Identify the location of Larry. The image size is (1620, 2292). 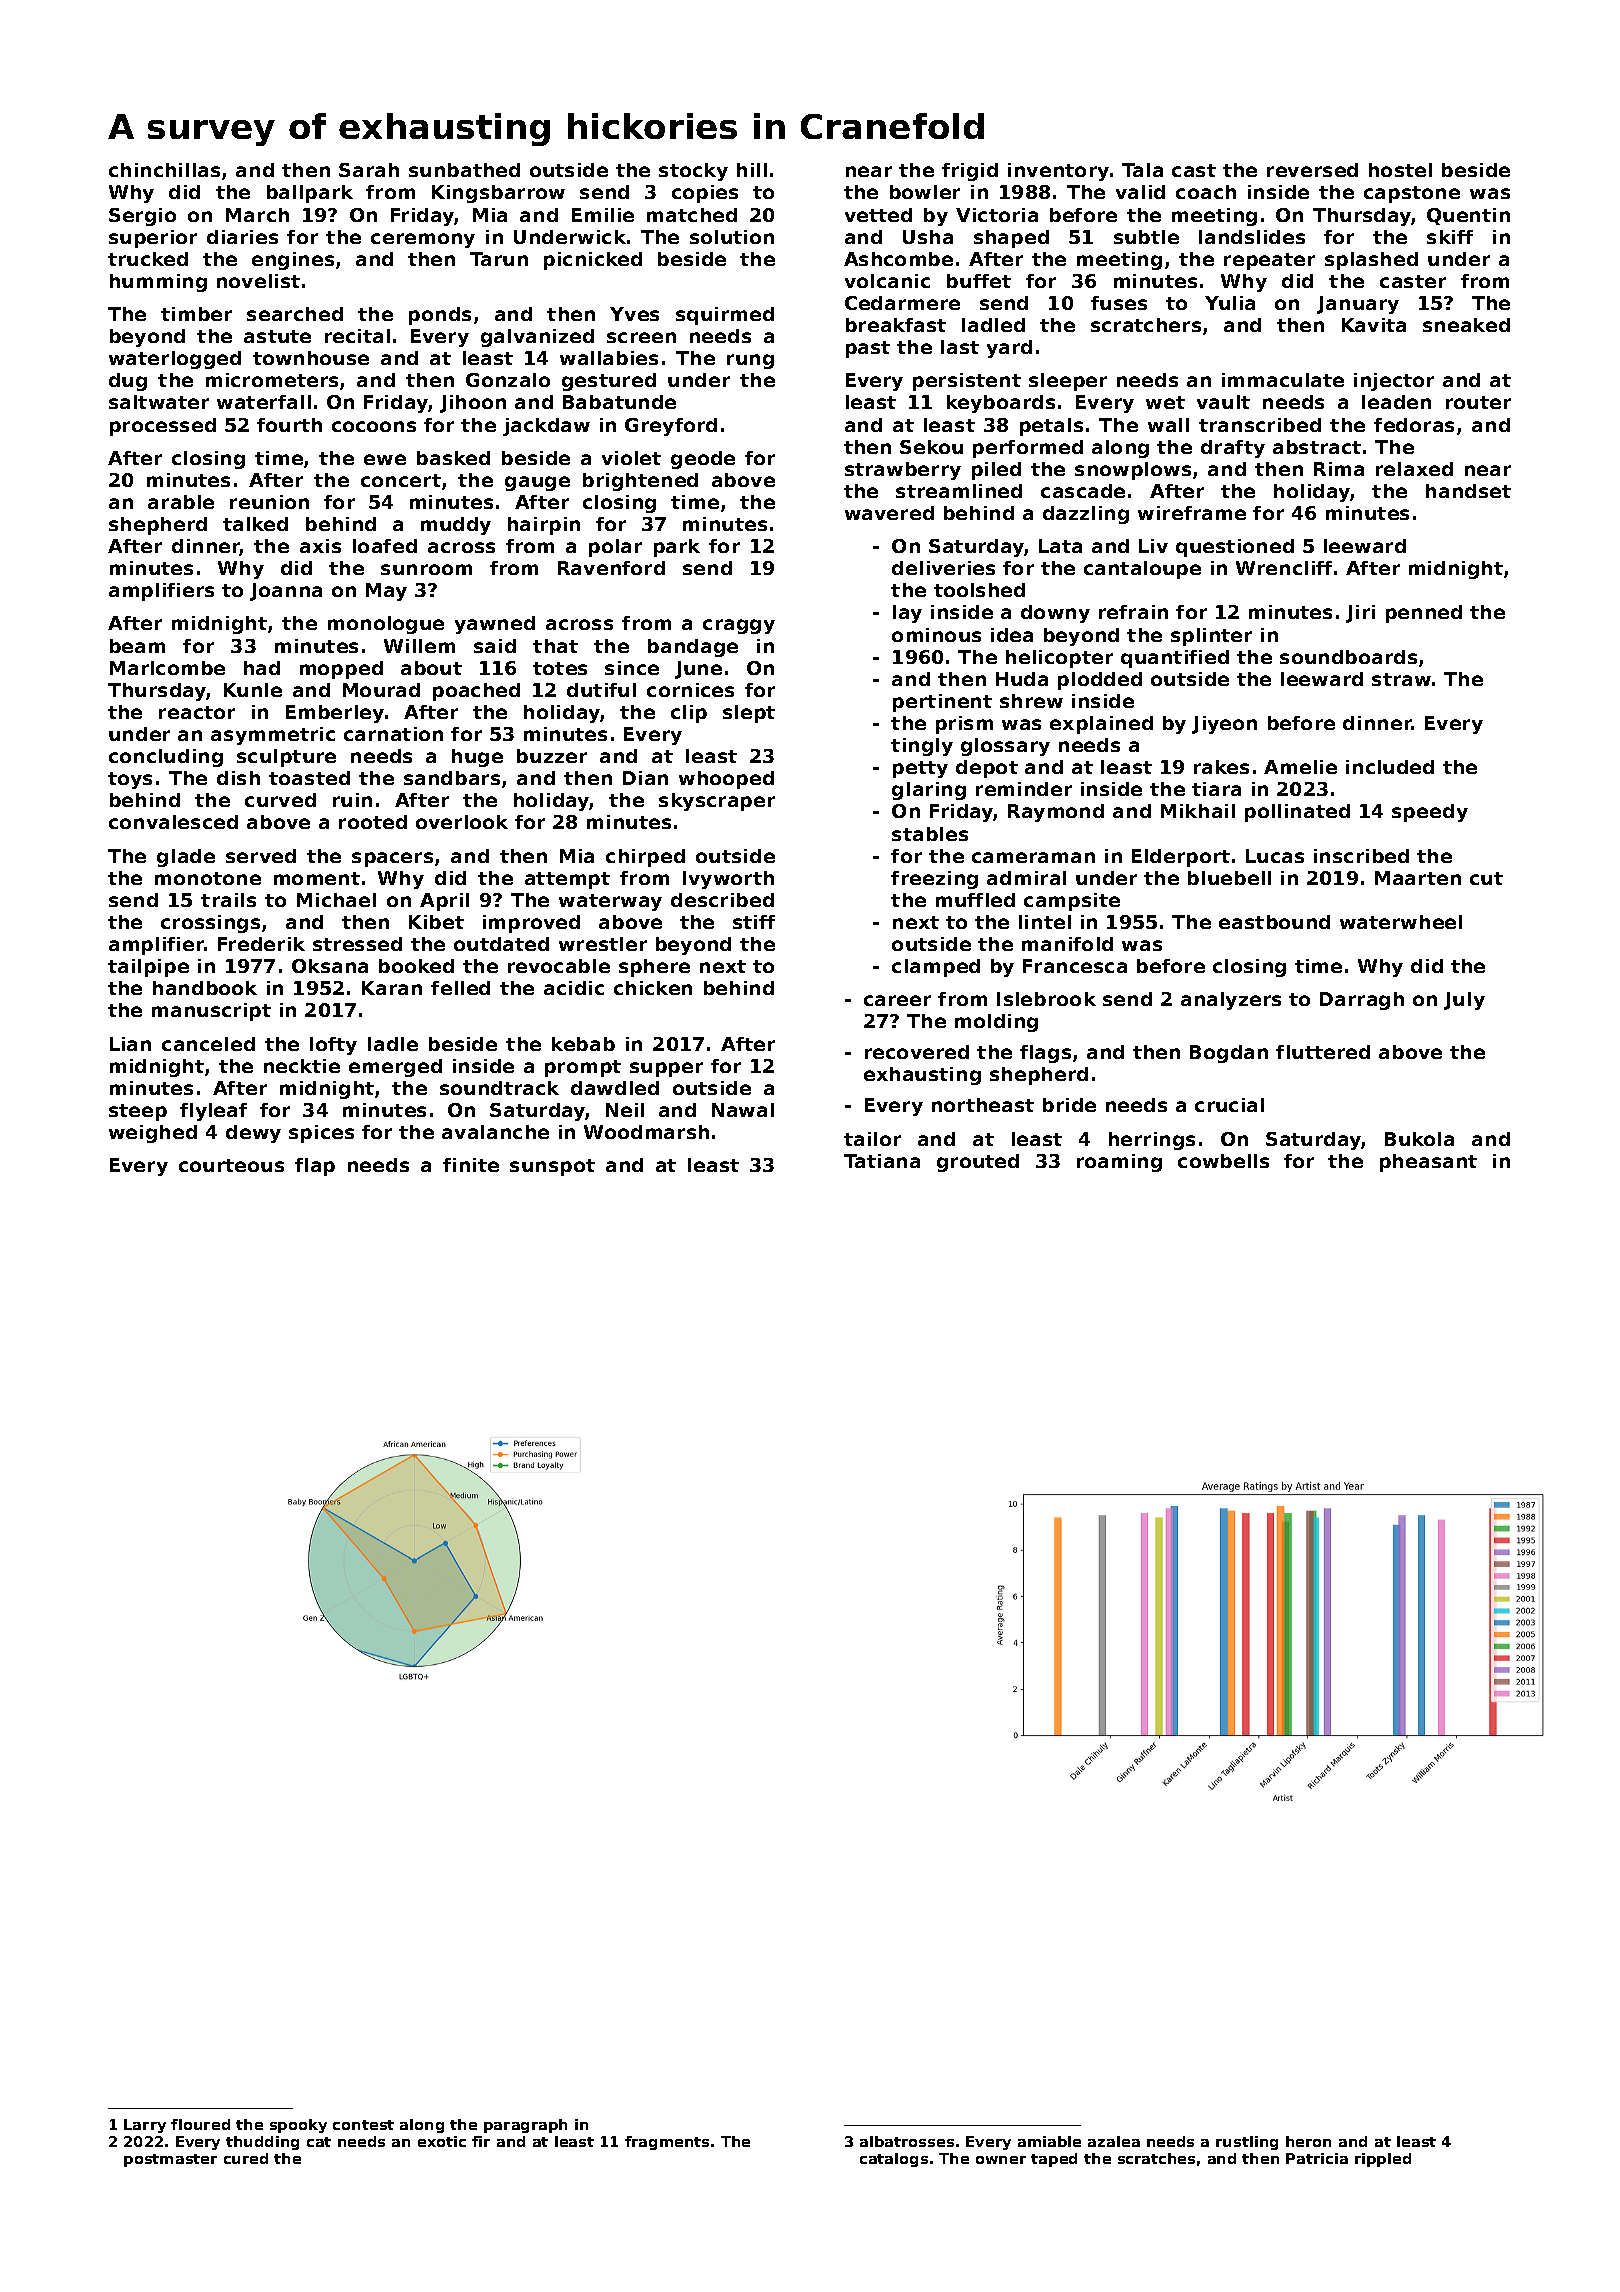
(145, 2126).
